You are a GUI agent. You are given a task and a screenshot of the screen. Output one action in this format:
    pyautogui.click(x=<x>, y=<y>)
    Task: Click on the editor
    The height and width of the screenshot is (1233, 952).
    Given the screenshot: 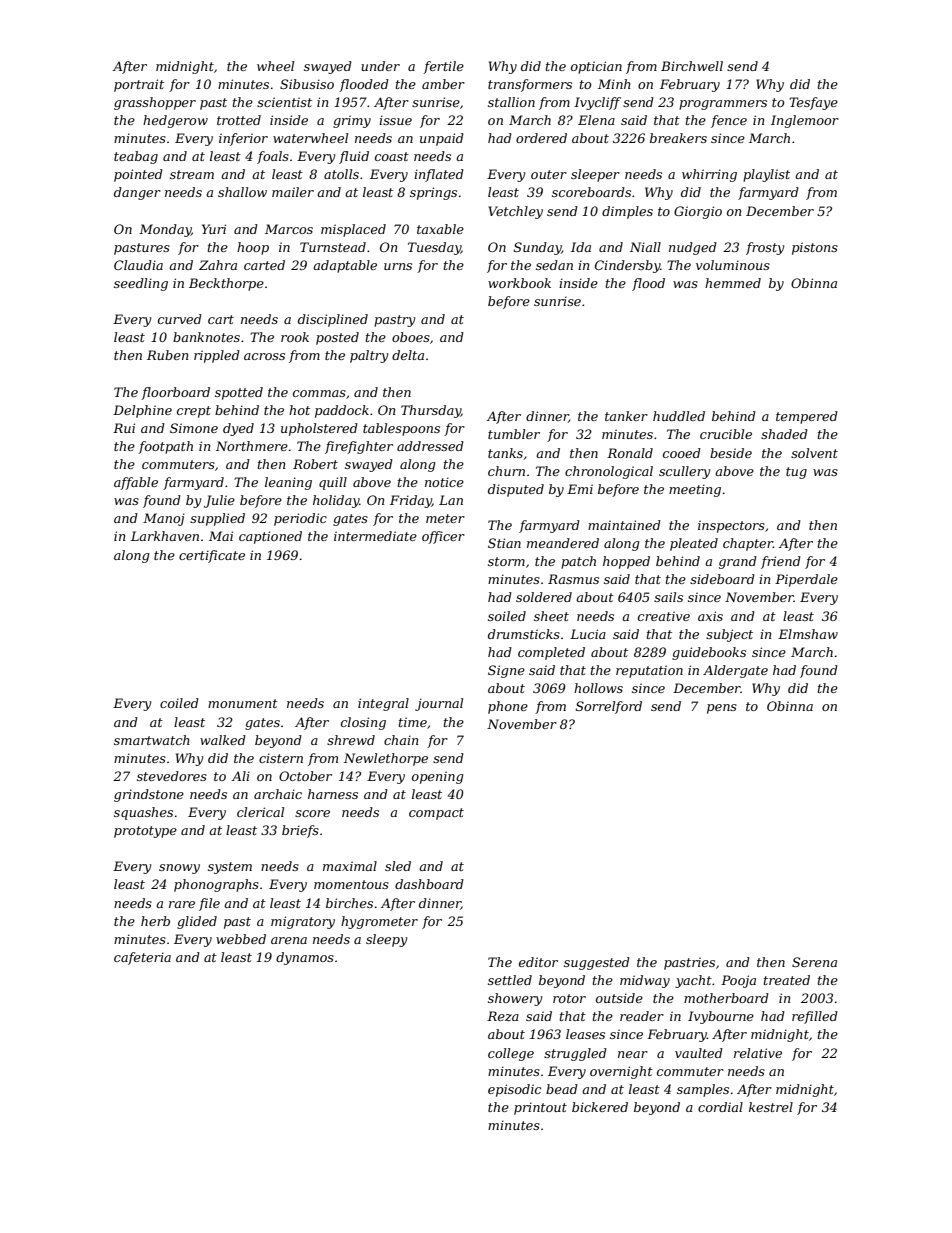 What is the action you would take?
    pyautogui.click(x=538, y=962)
